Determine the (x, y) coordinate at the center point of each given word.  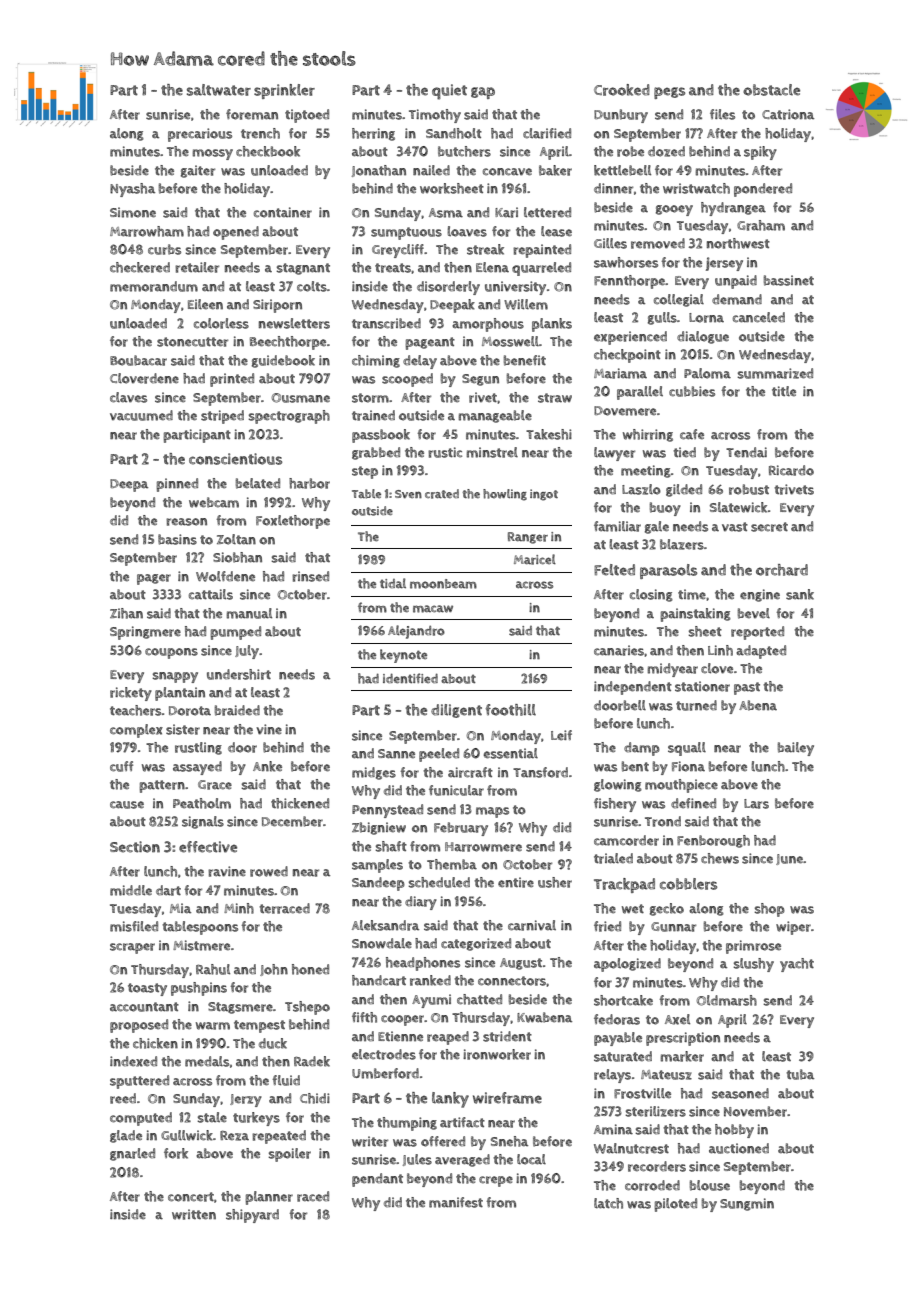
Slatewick (739, 507)
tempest (259, 1026)
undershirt (239, 674)
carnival (532, 925)
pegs (669, 93)
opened (236, 233)
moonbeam (443, 584)
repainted (542, 251)
